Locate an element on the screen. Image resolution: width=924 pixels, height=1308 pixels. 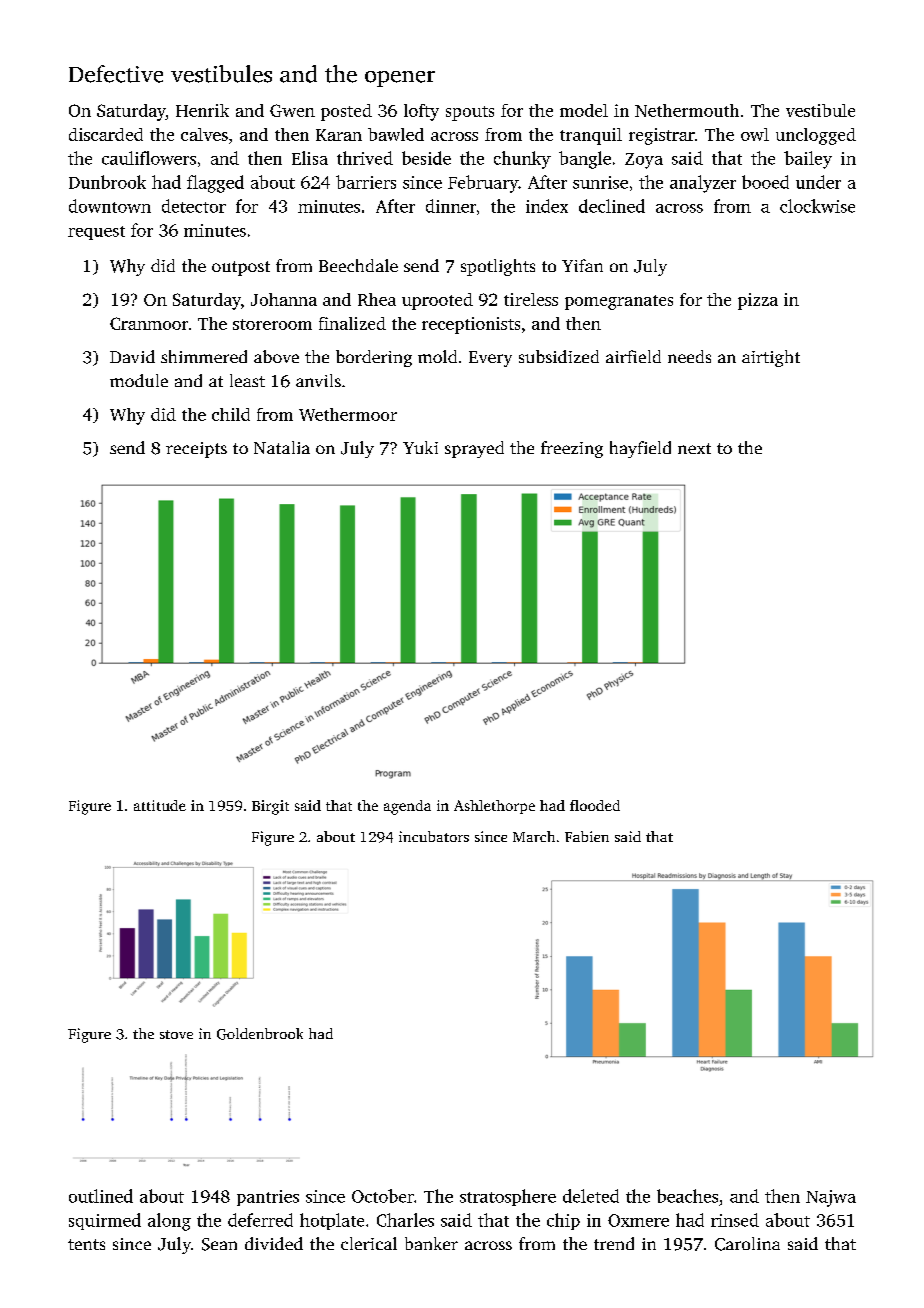
sprayed is located at coordinates (474, 449).
